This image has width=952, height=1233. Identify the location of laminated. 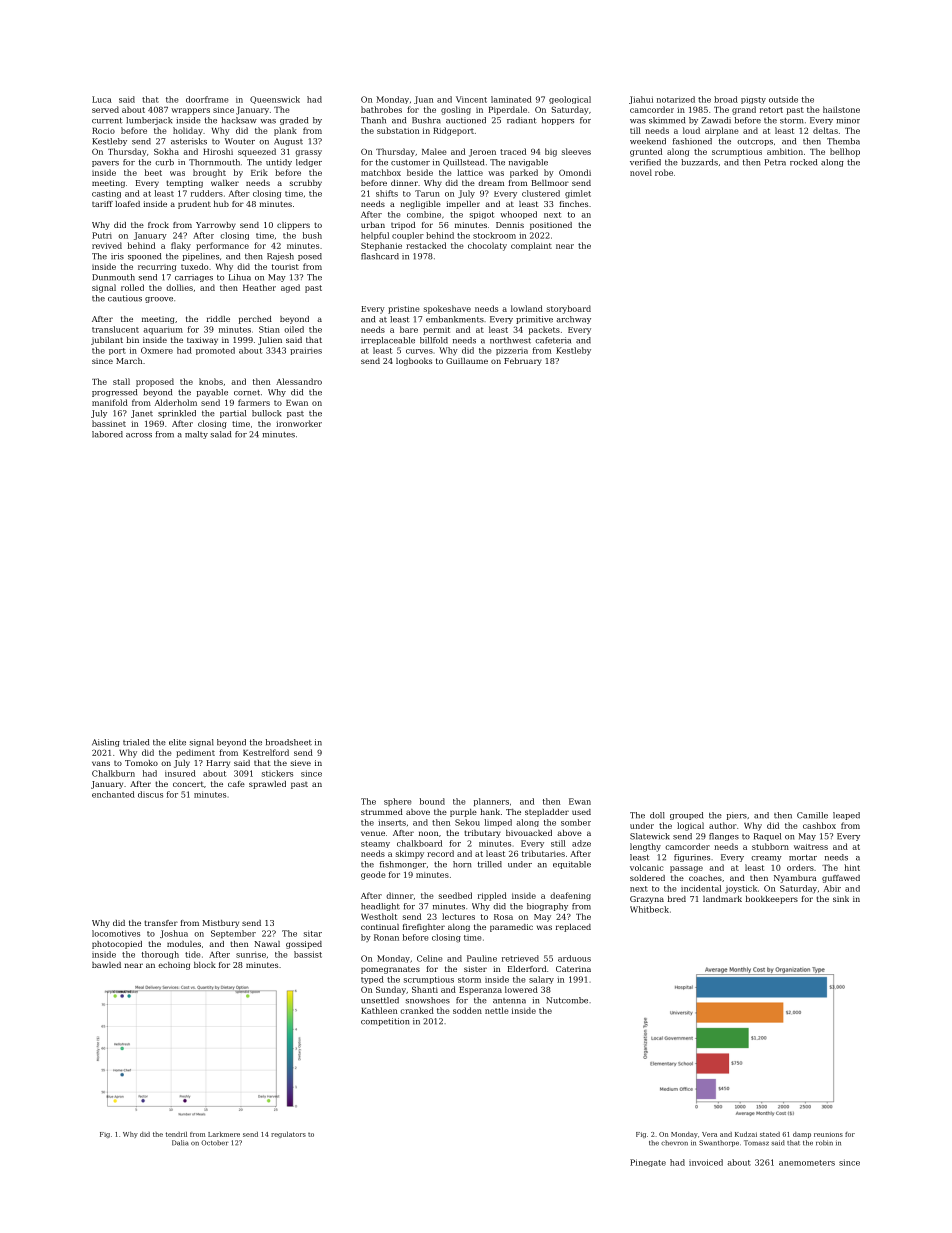
(511, 99).
